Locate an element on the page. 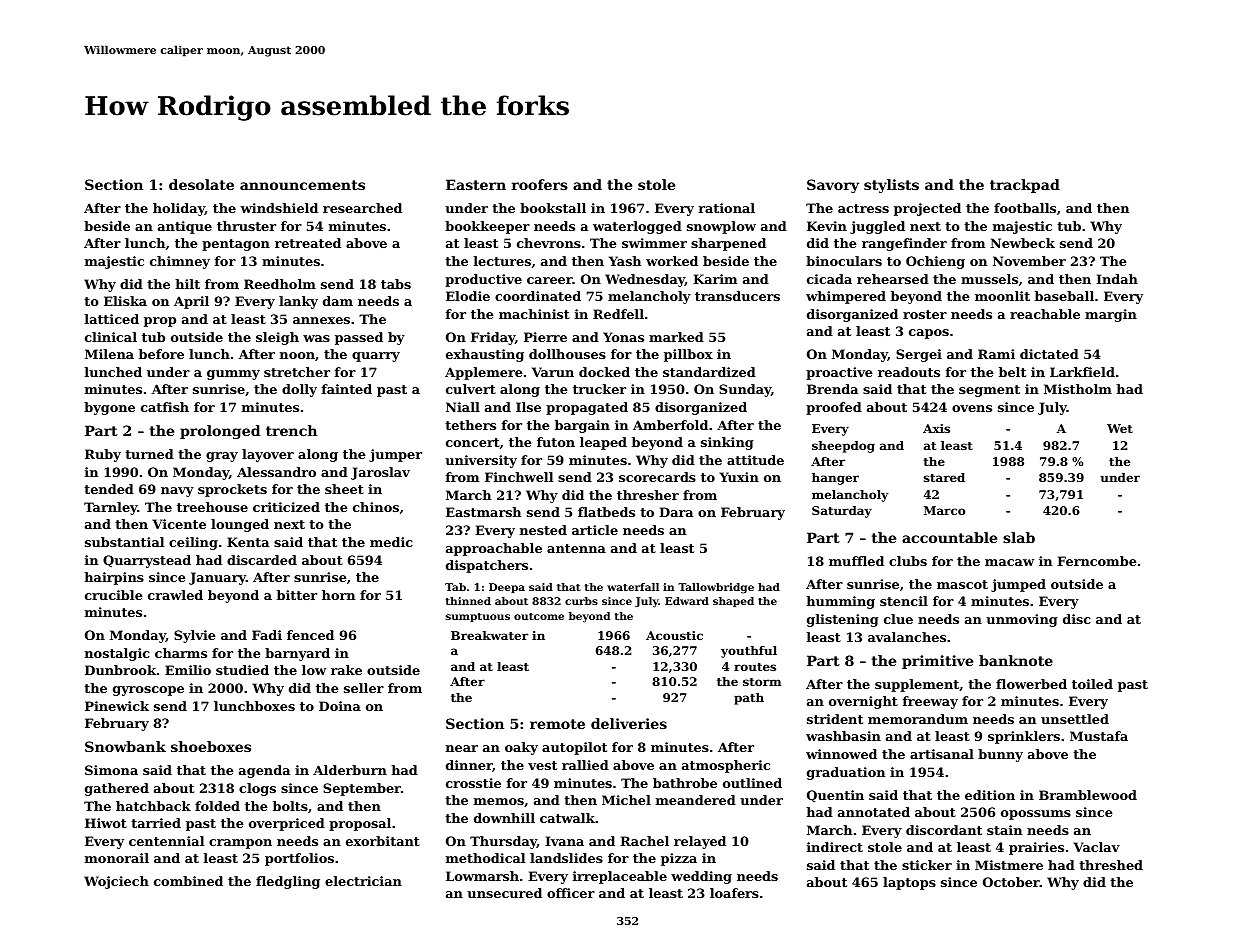 Image resolution: width=1233 pixels, height=952 pixels. desolate is located at coordinates (201, 184).
